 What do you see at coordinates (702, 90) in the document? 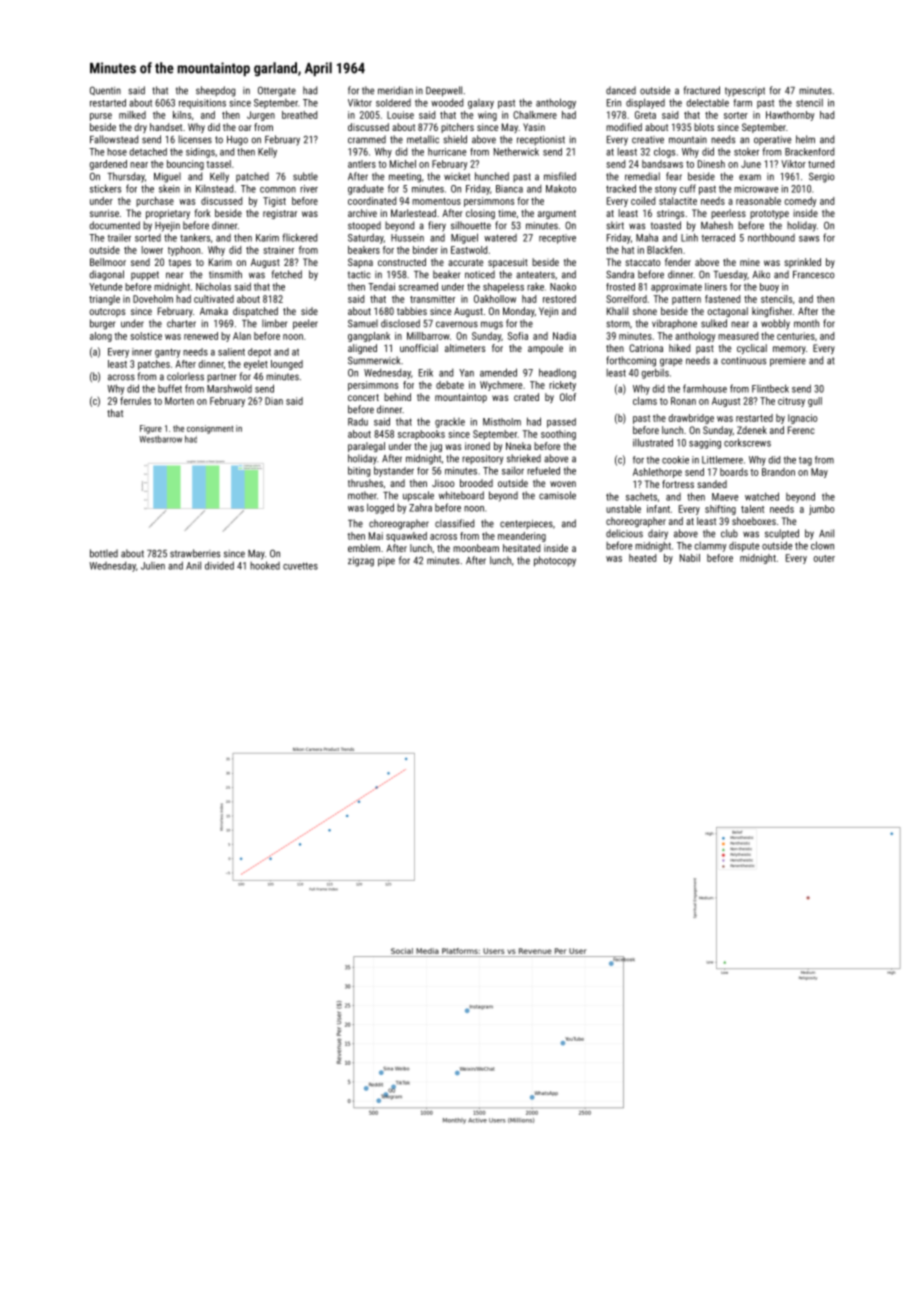
I see `fractured` at bounding box center [702, 90].
